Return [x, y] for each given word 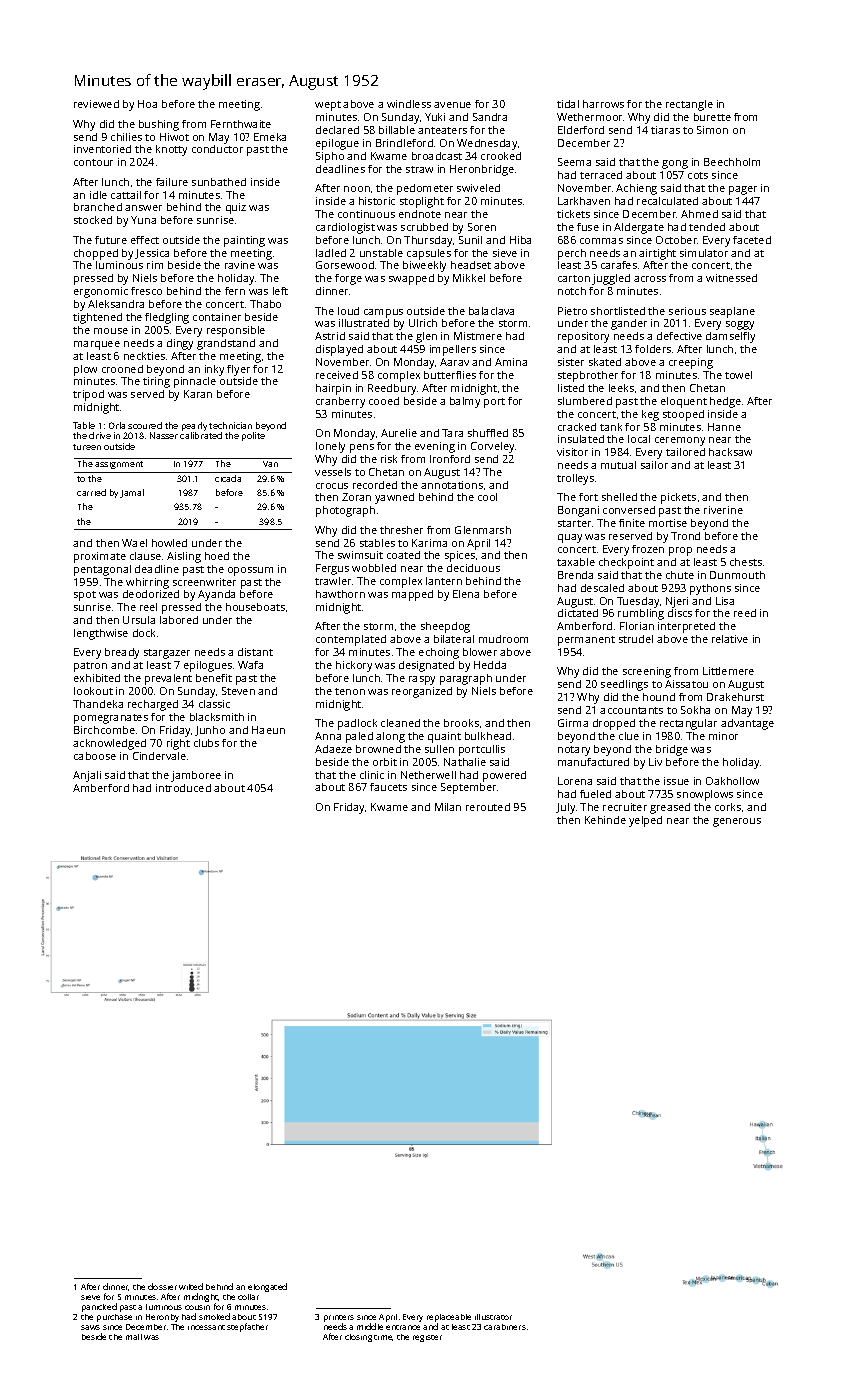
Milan [448, 807]
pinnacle [195, 382]
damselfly [730, 337]
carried [91, 492]
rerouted [488, 807]
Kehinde [605, 820]
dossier [162, 1286]
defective [679, 336]
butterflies [450, 375]
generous [737, 822]
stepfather [247, 1327]
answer [143, 208]
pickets [678, 498]
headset [471, 265]
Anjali [87, 776]
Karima [429, 543]
